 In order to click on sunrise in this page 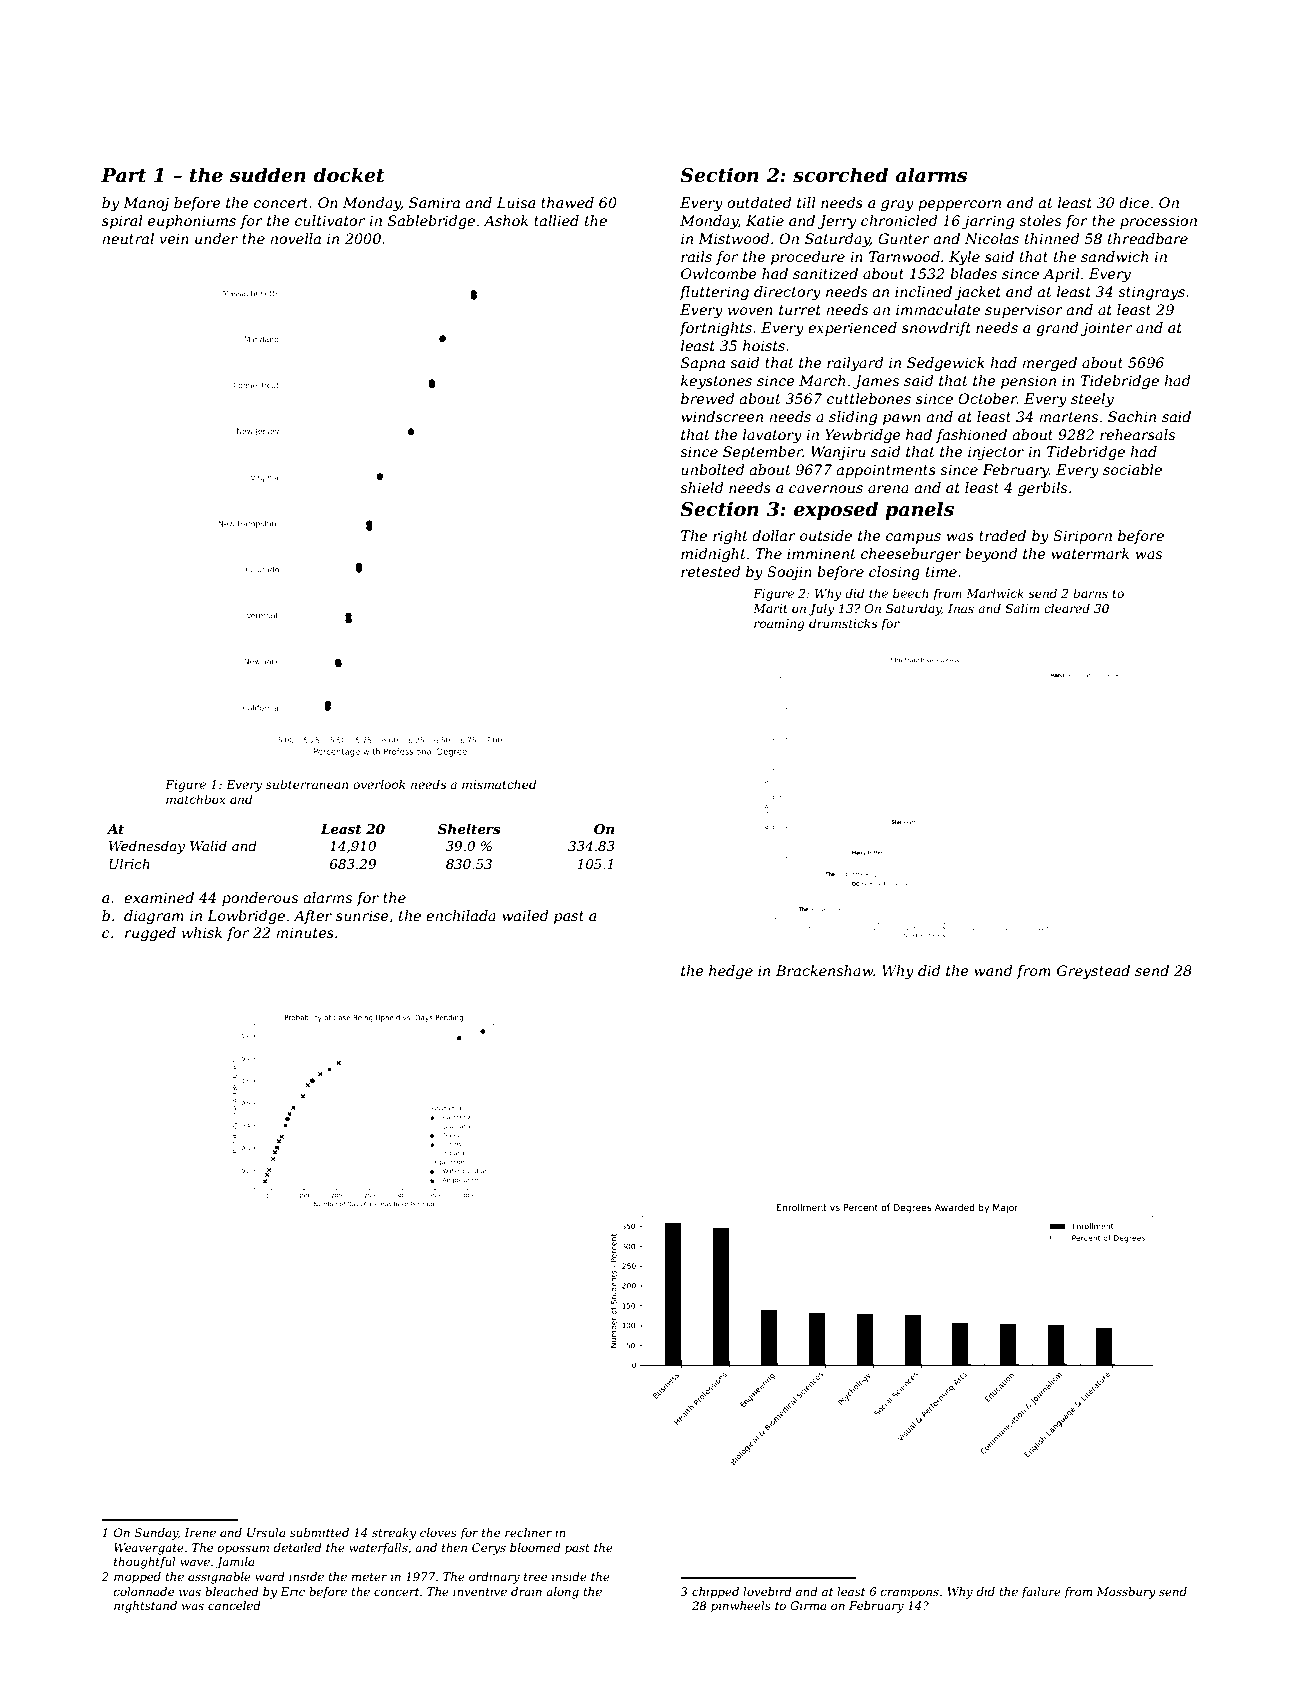, I will do `click(362, 915)`.
